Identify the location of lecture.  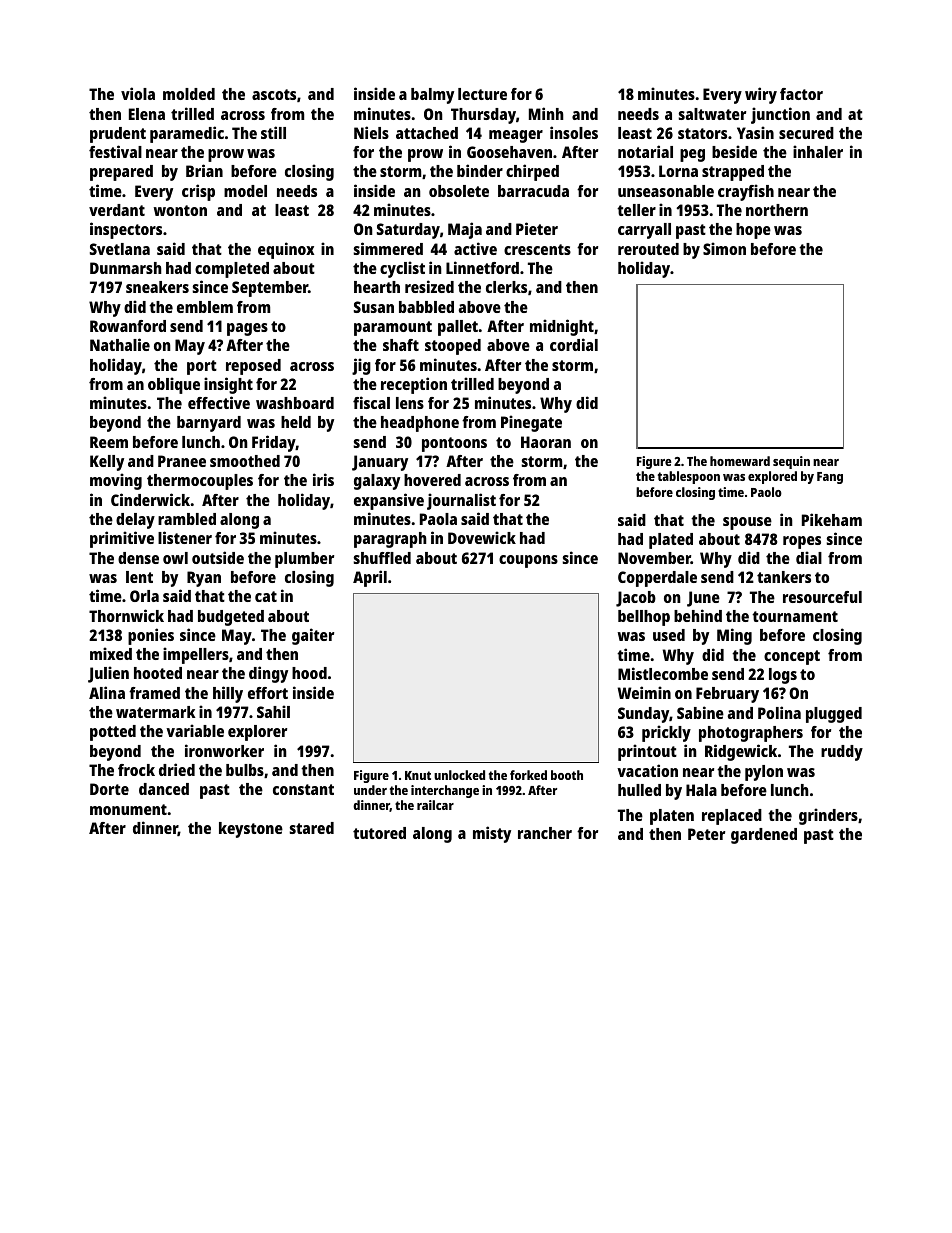
(482, 94).
